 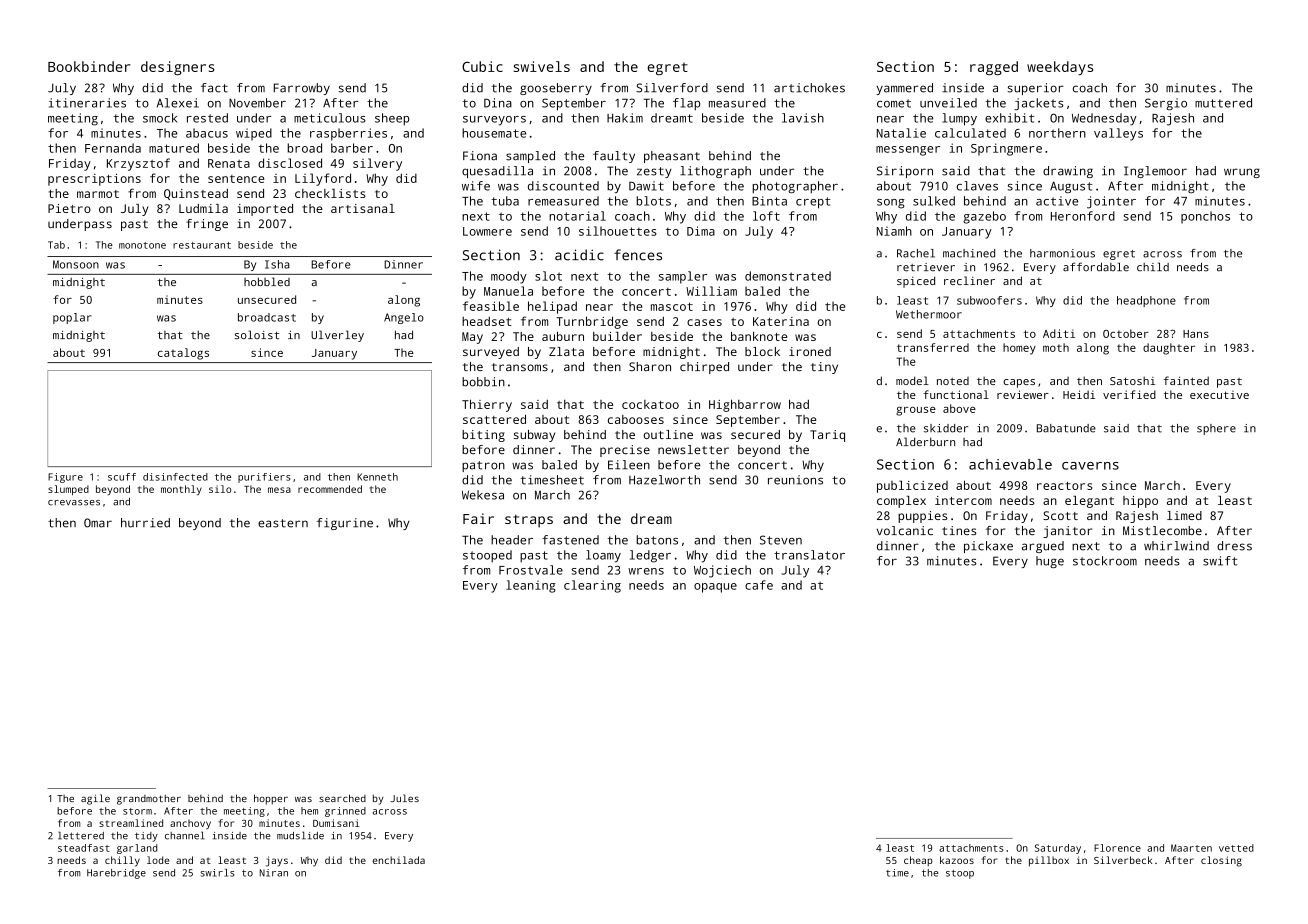 What do you see at coordinates (483, 382) in the document?
I see `bobbin` at bounding box center [483, 382].
